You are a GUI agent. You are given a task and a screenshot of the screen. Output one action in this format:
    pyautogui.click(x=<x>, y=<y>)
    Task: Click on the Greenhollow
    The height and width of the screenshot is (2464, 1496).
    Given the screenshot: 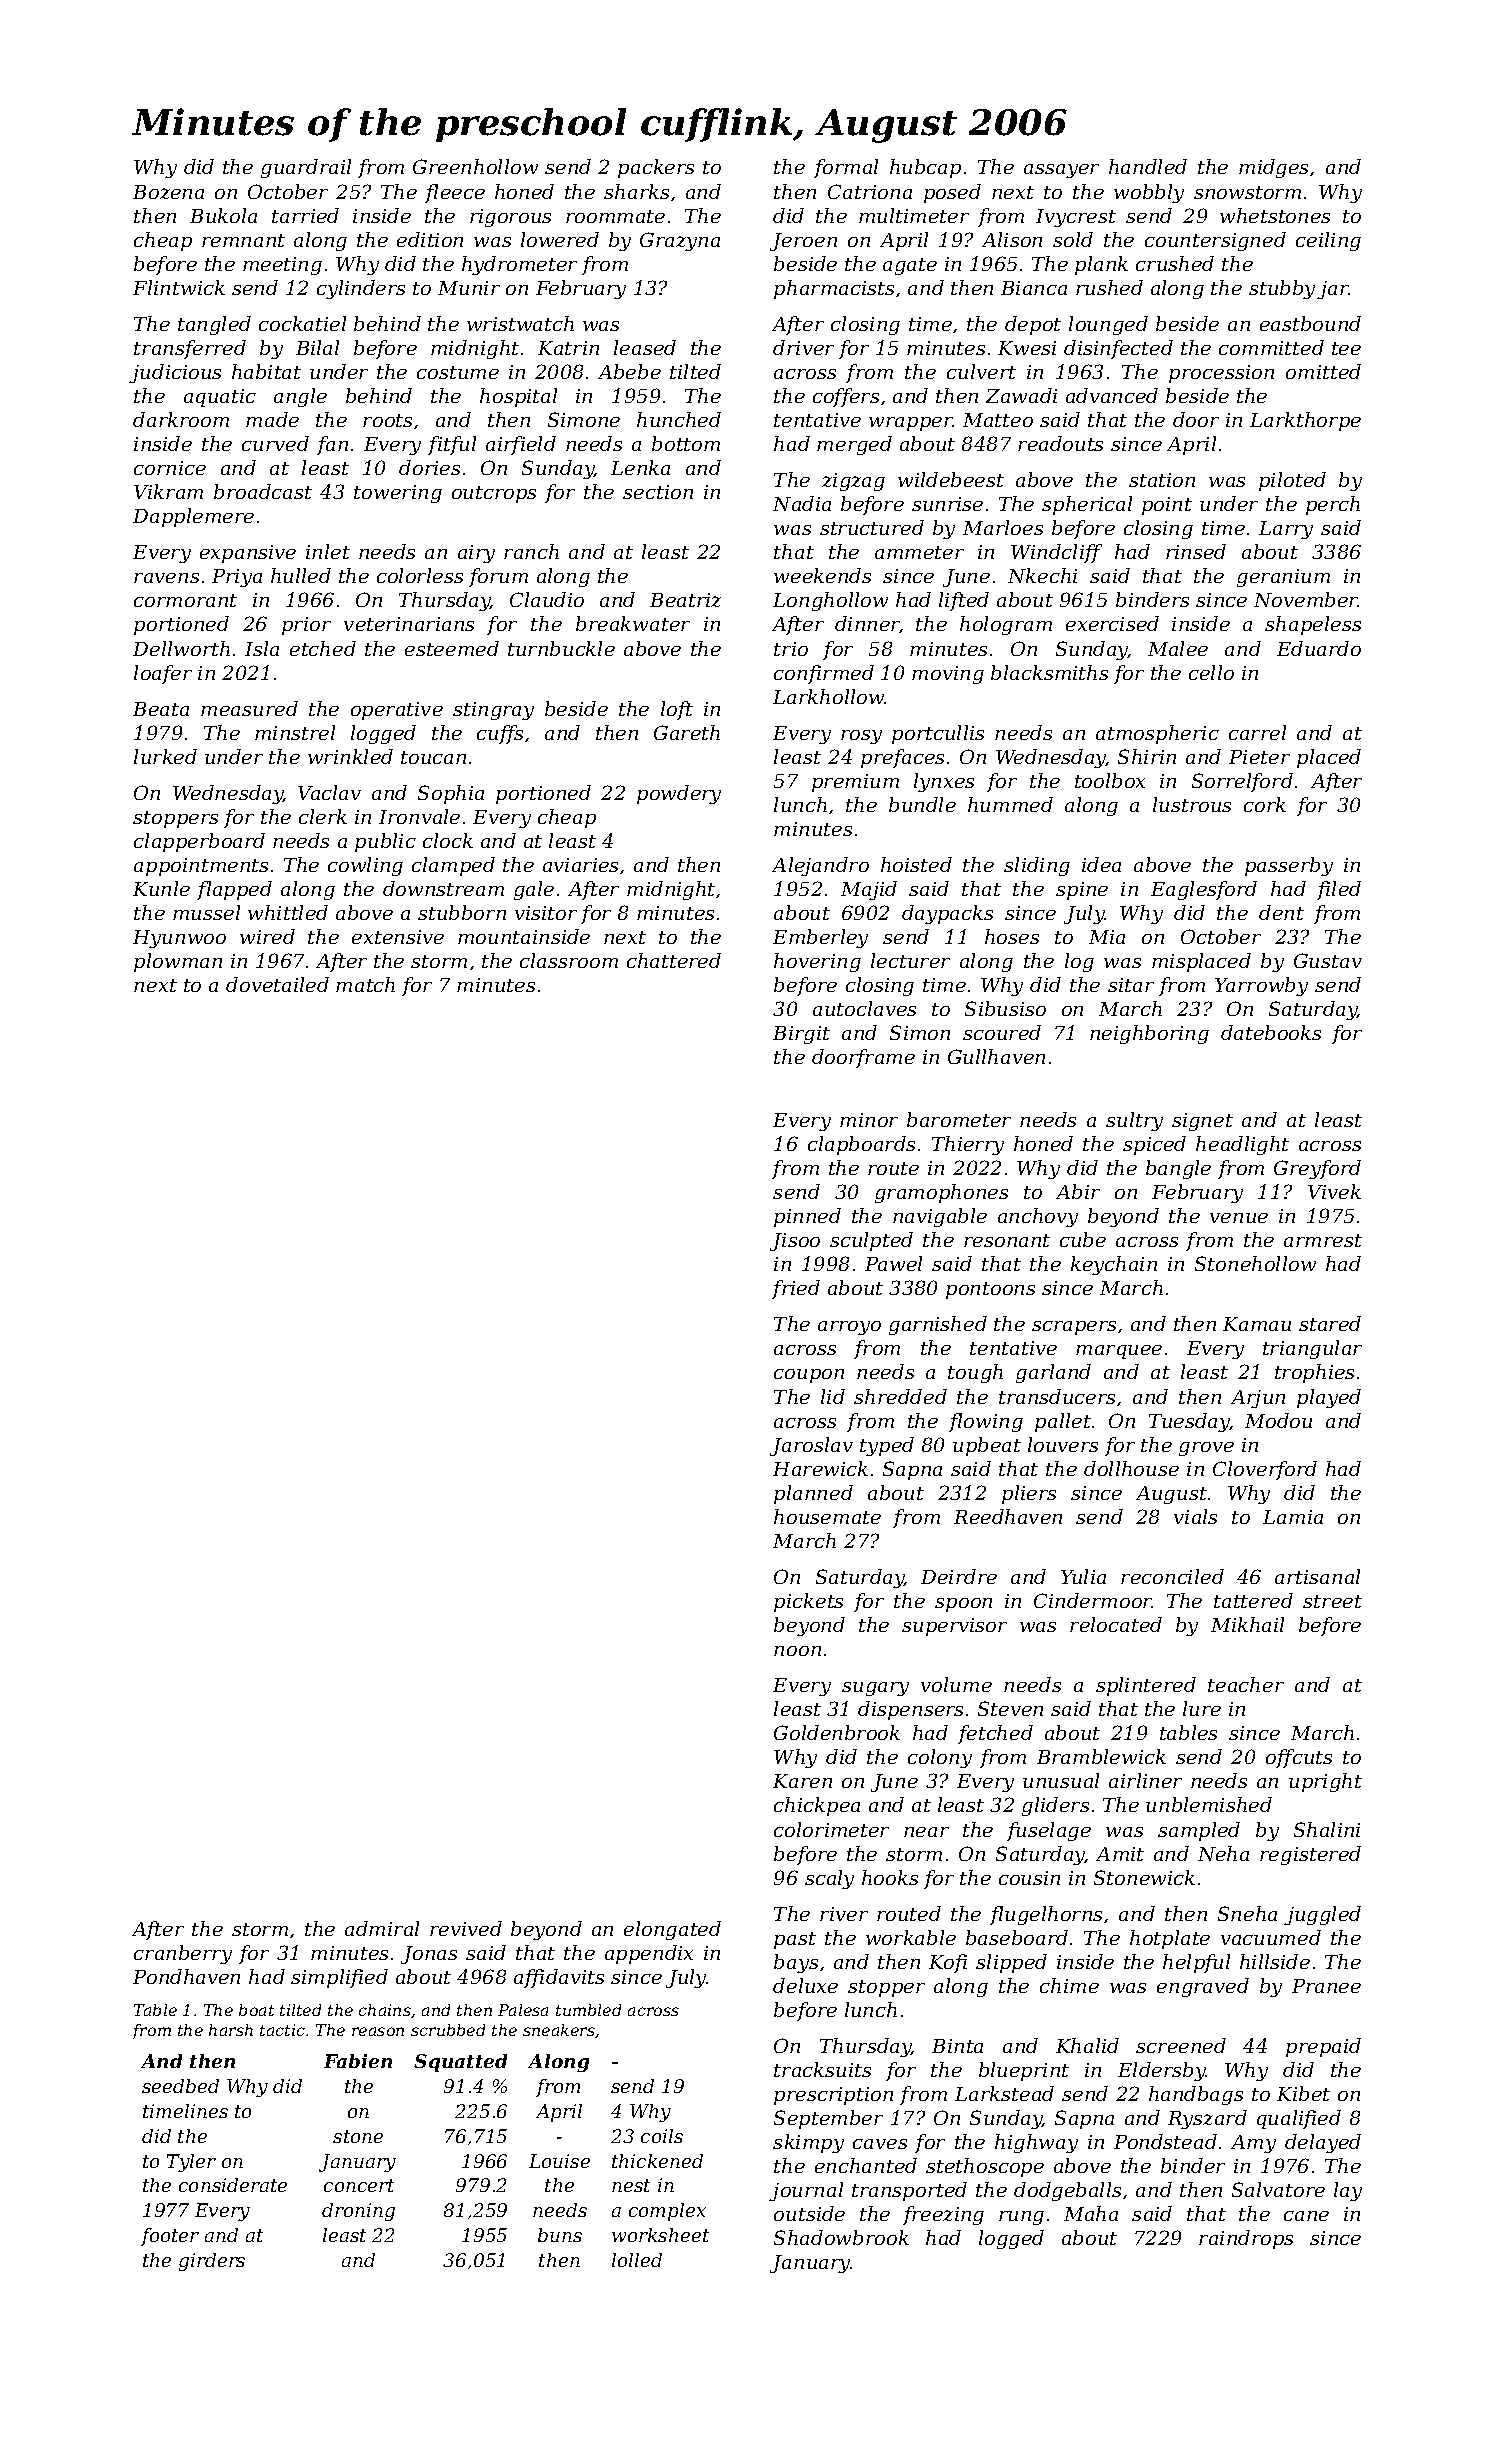 What is the action you would take?
    pyautogui.click(x=475, y=166)
